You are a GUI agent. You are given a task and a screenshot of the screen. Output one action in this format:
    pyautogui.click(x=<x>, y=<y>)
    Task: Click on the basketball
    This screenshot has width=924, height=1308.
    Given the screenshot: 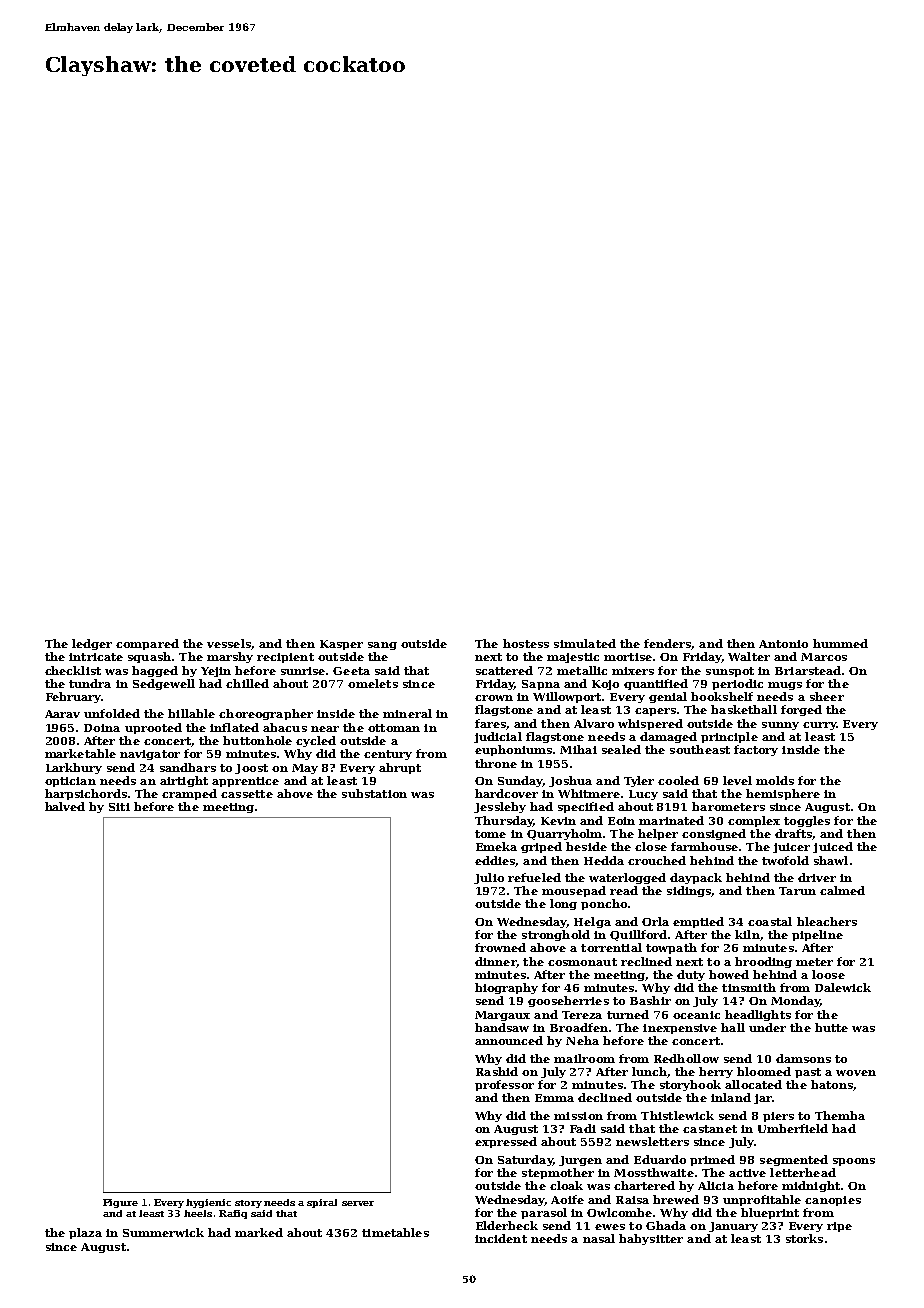 What is the action you would take?
    pyautogui.click(x=744, y=709)
